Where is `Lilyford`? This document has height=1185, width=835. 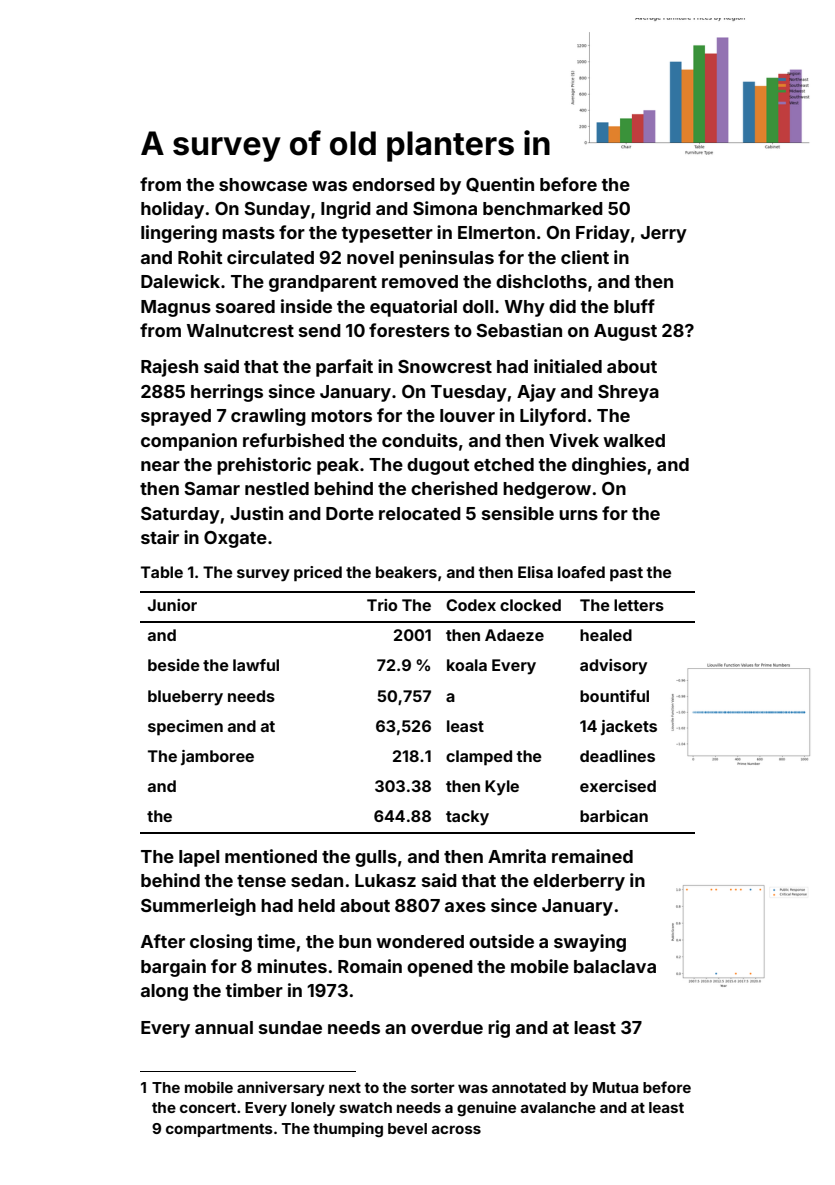
Lilyford is located at coordinates (553, 417).
